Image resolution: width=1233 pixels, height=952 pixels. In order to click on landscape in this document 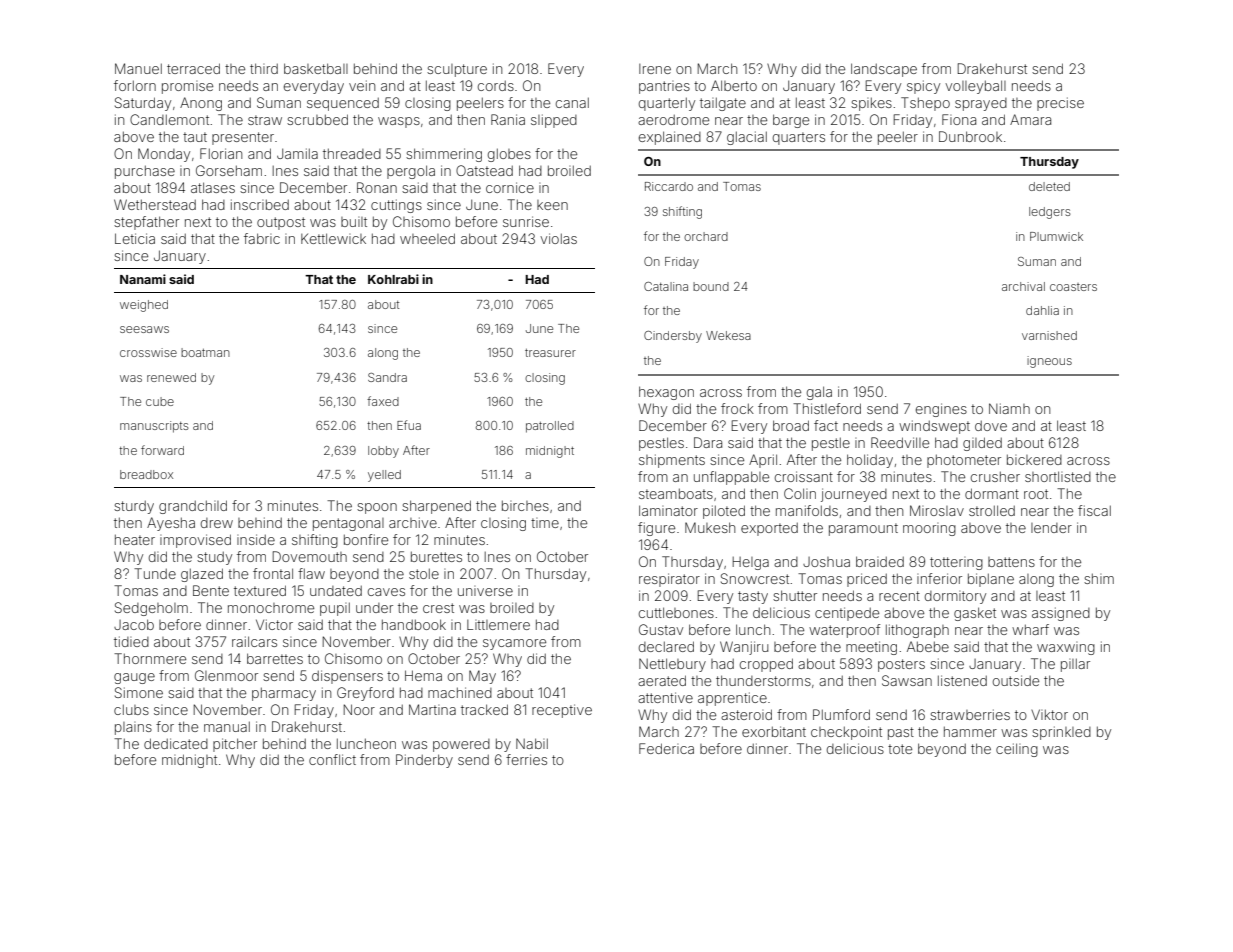, I will do `click(884, 70)`.
